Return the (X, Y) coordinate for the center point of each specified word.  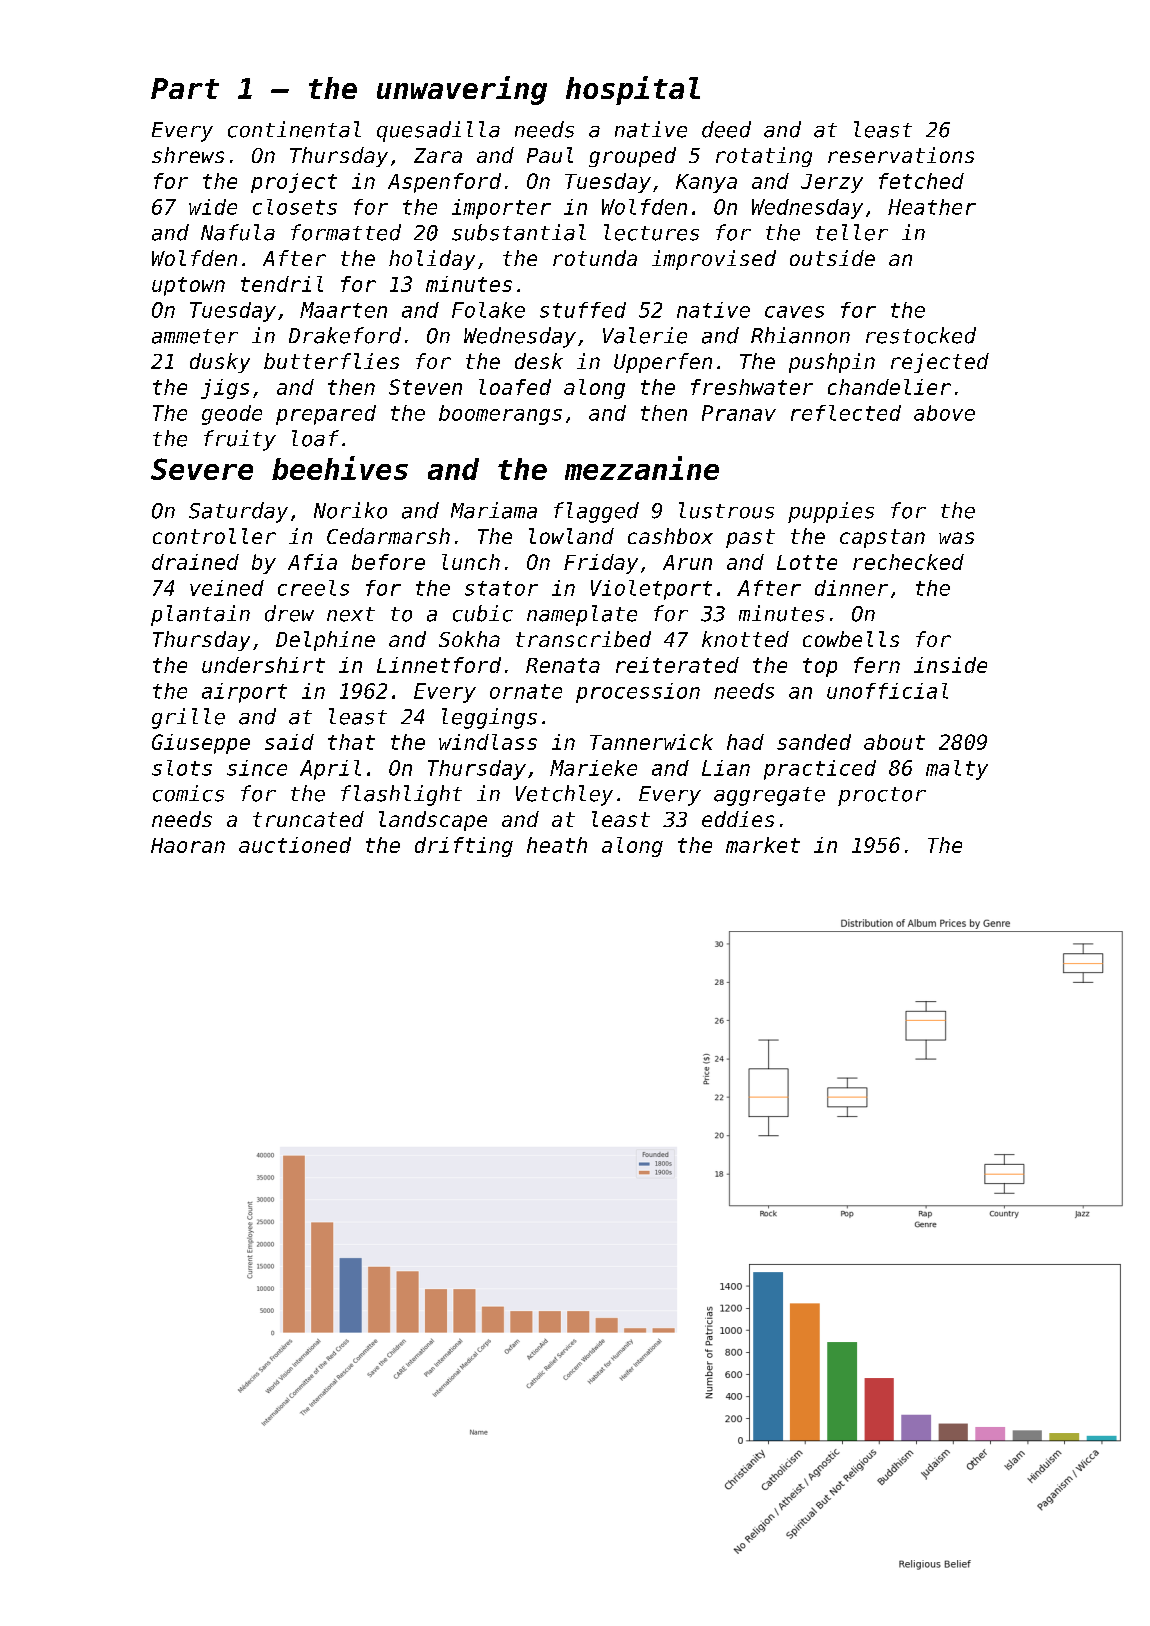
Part (185, 88)
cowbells (851, 639)
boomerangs (500, 415)
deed (726, 129)
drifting (464, 847)
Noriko (350, 510)
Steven (425, 387)
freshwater (752, 387)
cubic (483, 613)
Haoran (188, 845)
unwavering (462, 90)
